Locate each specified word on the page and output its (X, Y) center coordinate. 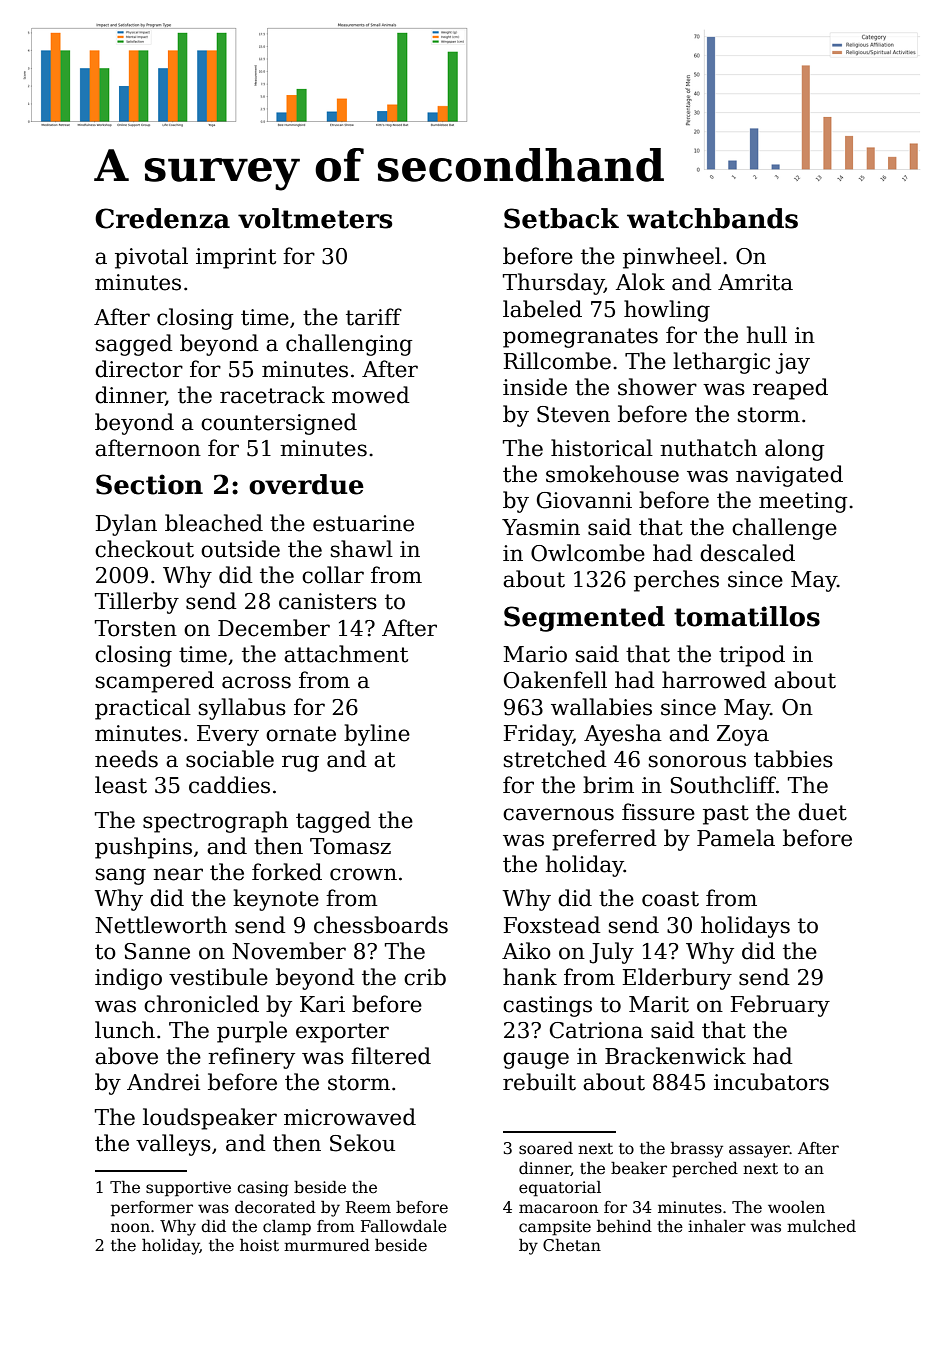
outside (240, 549)
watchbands (712, 218)
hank (530, 977)
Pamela (736, 838)
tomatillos (747, 616)
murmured (327, 1245)
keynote (276, 900)
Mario (535, 654)
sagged (134, 345)
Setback (561, 218)
